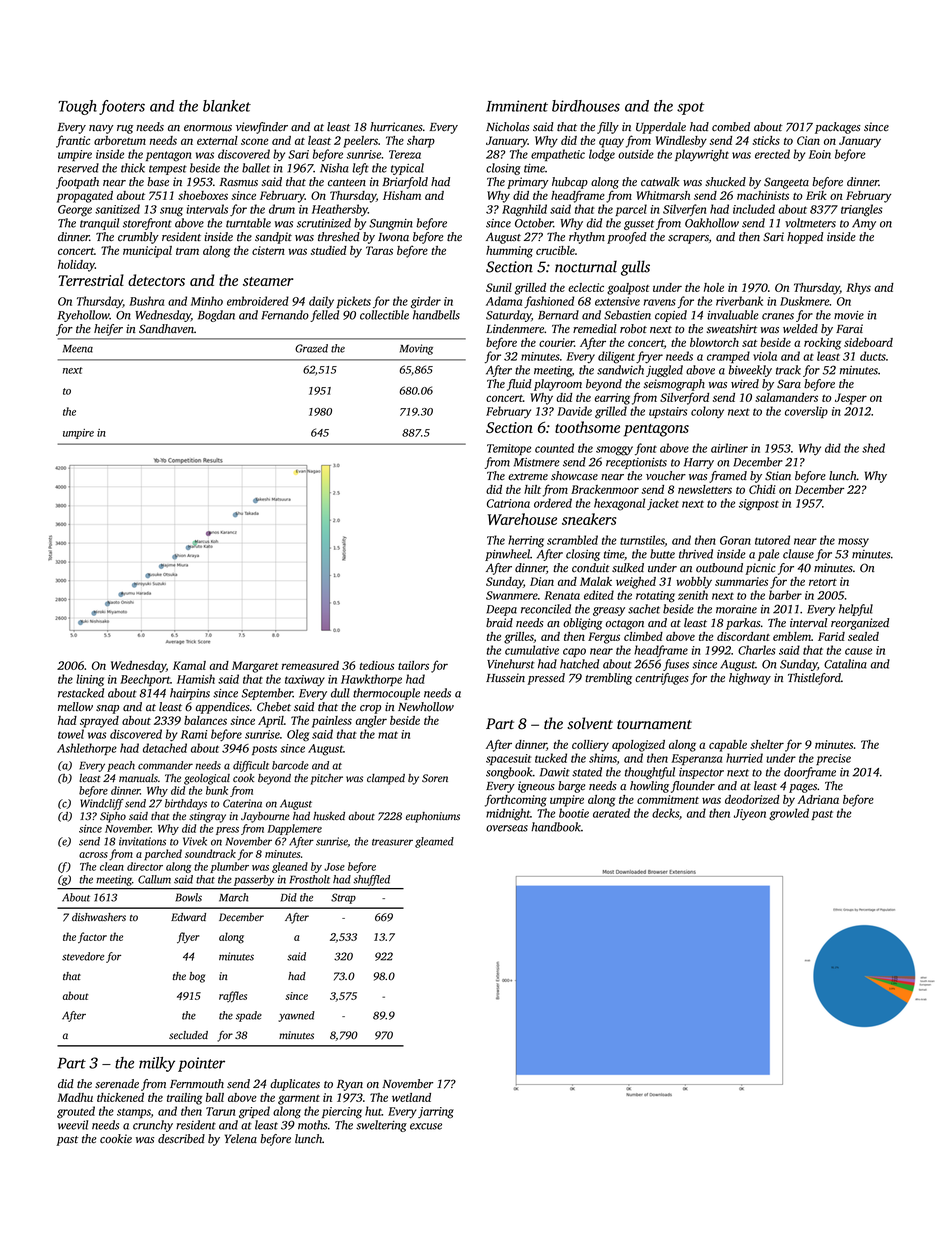 Image resolution: width=952 pixels, height=1233 pixels. Describe the element at coordinates (393, 237) in the screenshot. I see `Iwona` at that location.
